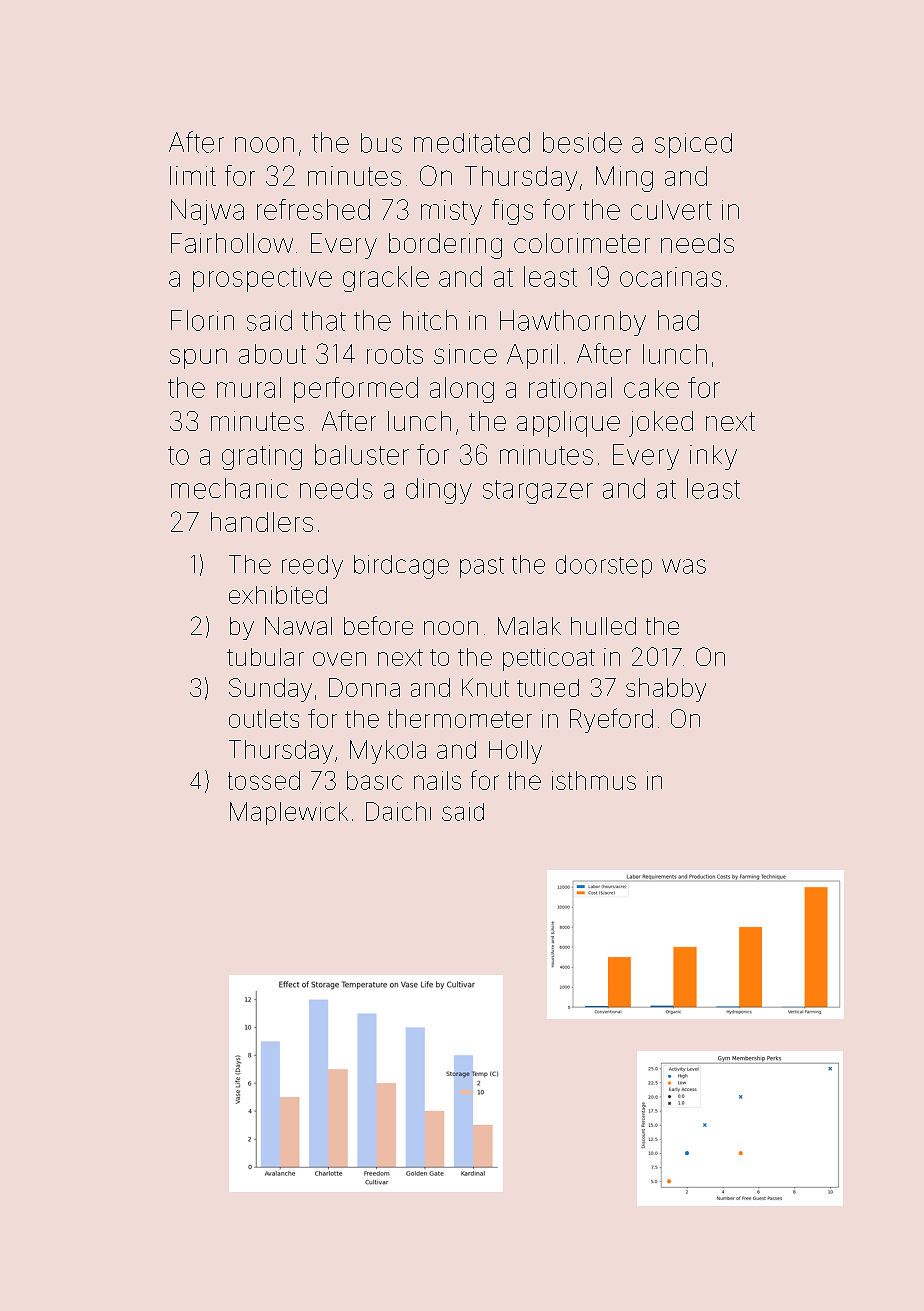 The width and height of the screenshot is (924, 1311). I want to click on beside, so click(582, 142).
